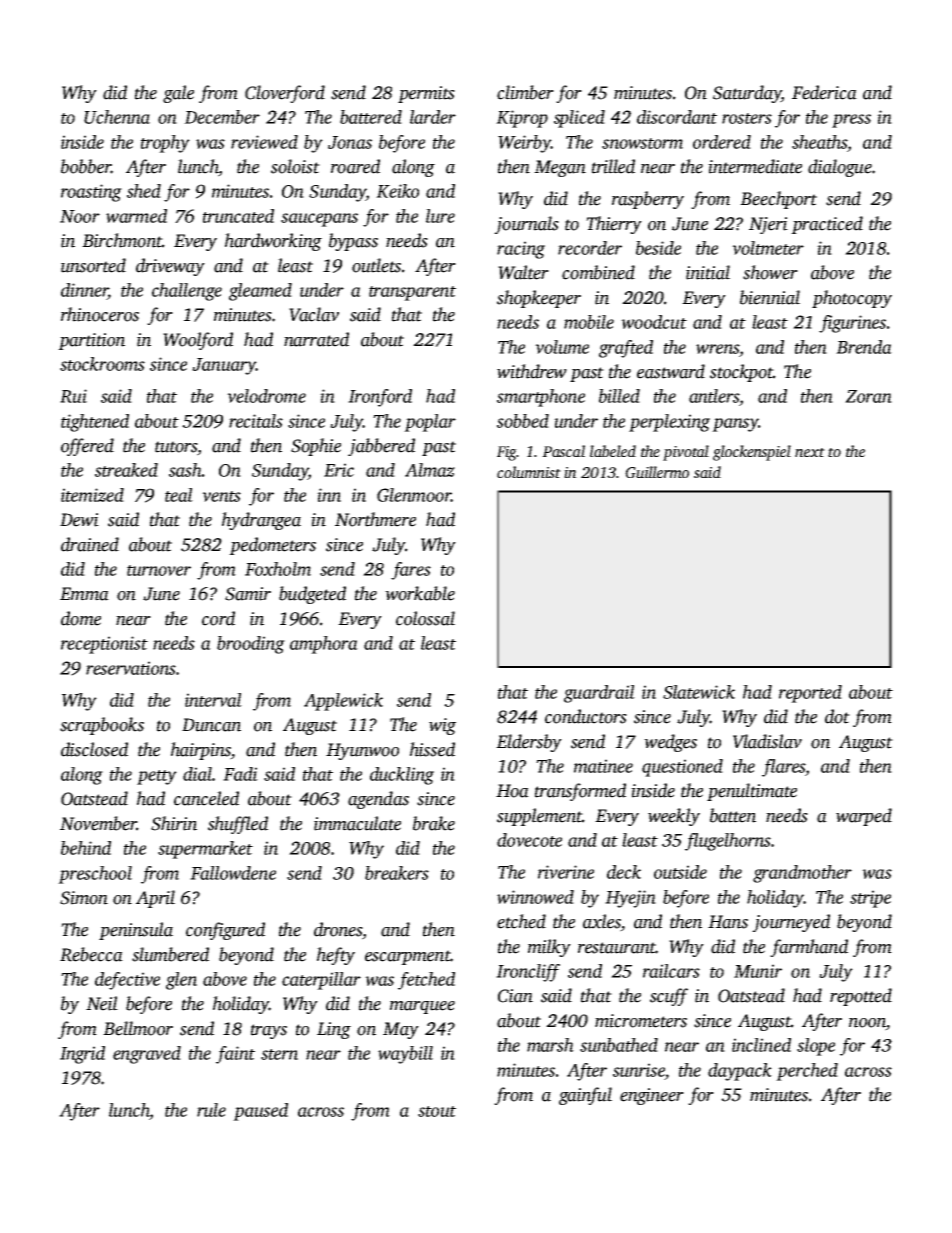 The height and width of the screenshot is (1233, 952). What do you see at coordinates (864, 347) in the screenshot?
I see `Brenda` at bounding box center [864, 347].
